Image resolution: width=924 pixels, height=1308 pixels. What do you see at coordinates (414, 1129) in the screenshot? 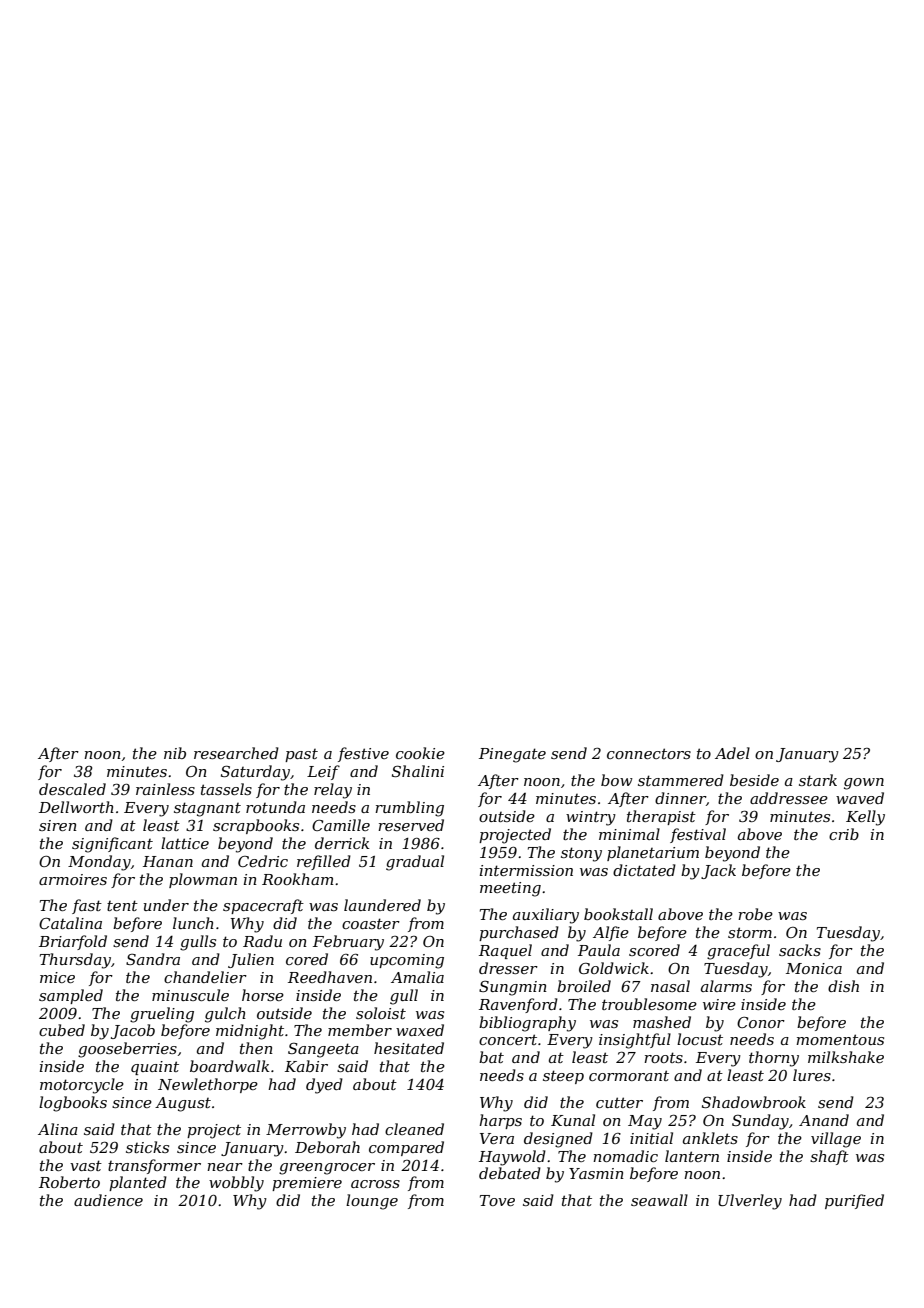
I see `cleaned` at bounding box center [414, 1129].
